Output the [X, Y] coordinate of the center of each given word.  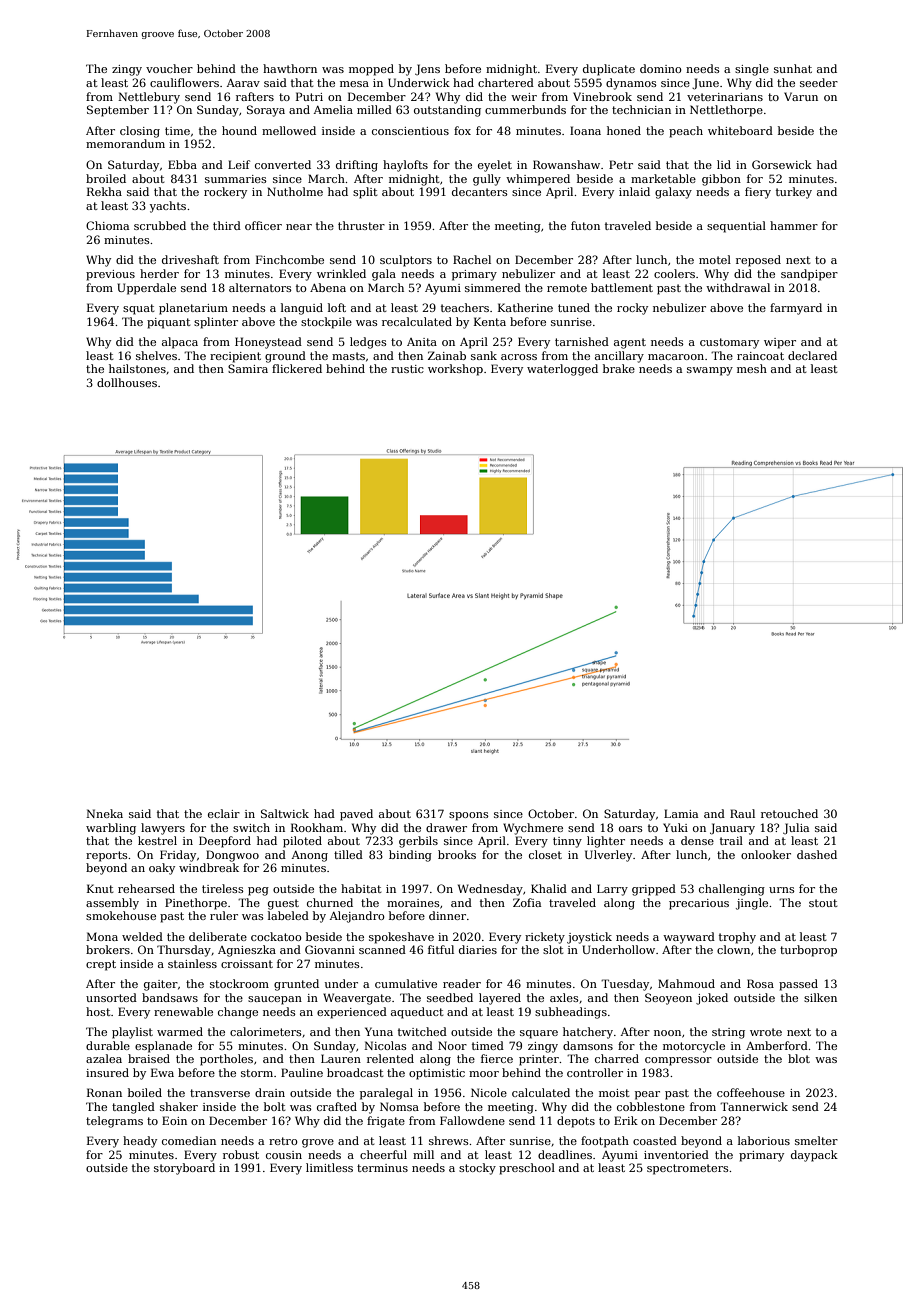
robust [241, 1154]
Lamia [681, 813]
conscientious [410, 131]
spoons [469, 816]
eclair [224, 813]
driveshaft [190, 259]
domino [661, 68]
